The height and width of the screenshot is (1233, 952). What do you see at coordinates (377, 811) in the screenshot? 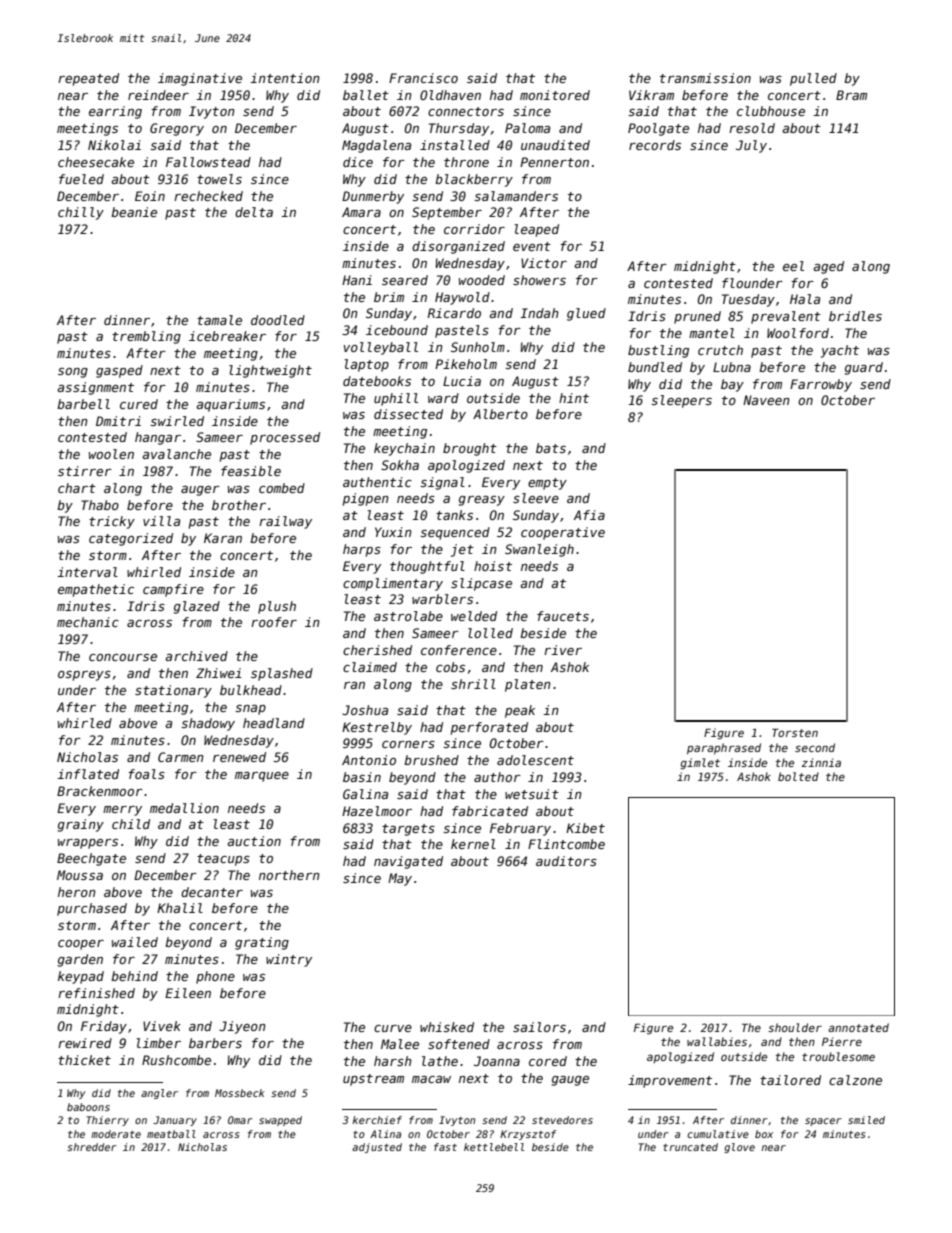
I see `Hazelmoor` at bounding box center [377, 811].
